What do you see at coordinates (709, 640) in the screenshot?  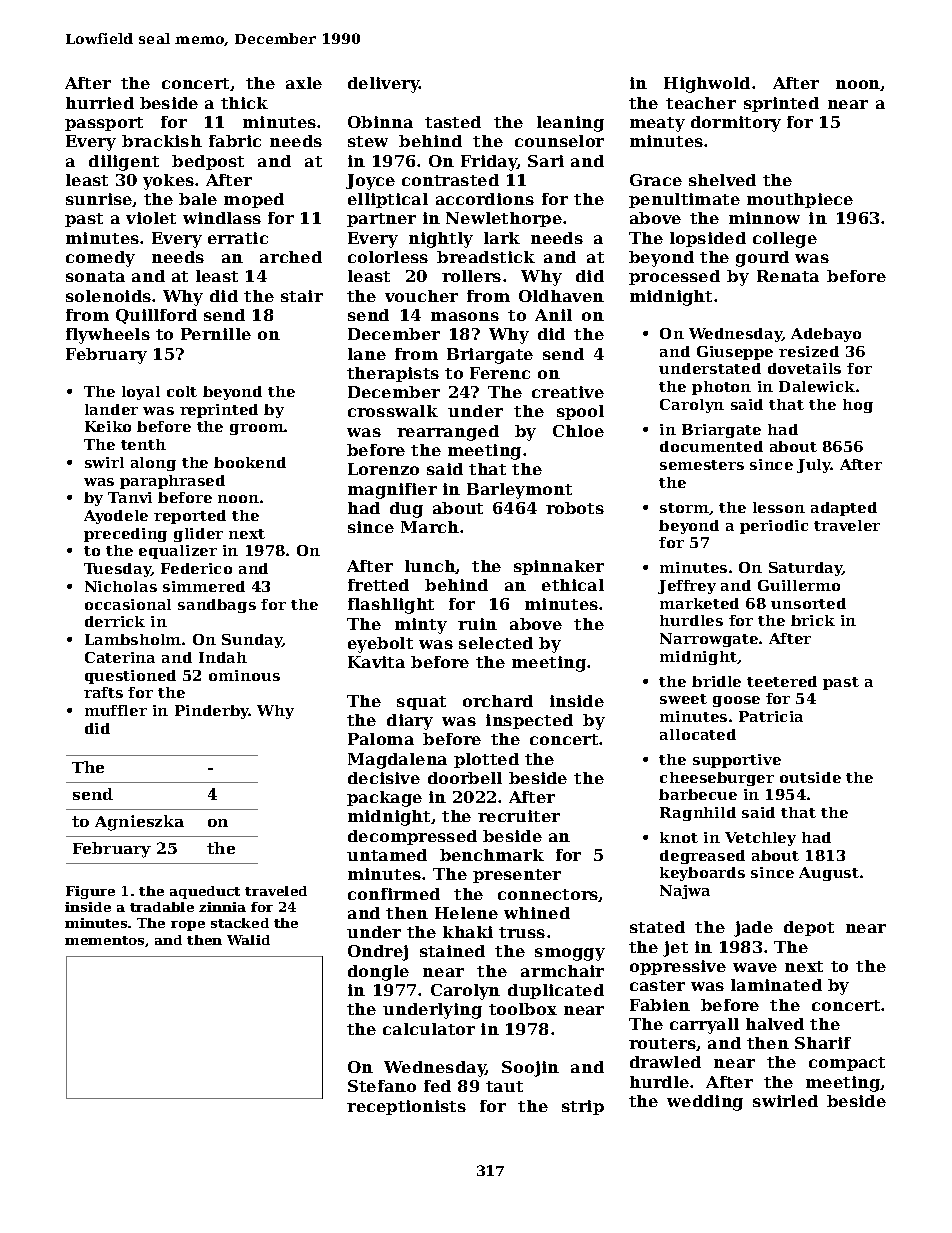 I see `Narrowgate` at bounding box center [709, 640].
